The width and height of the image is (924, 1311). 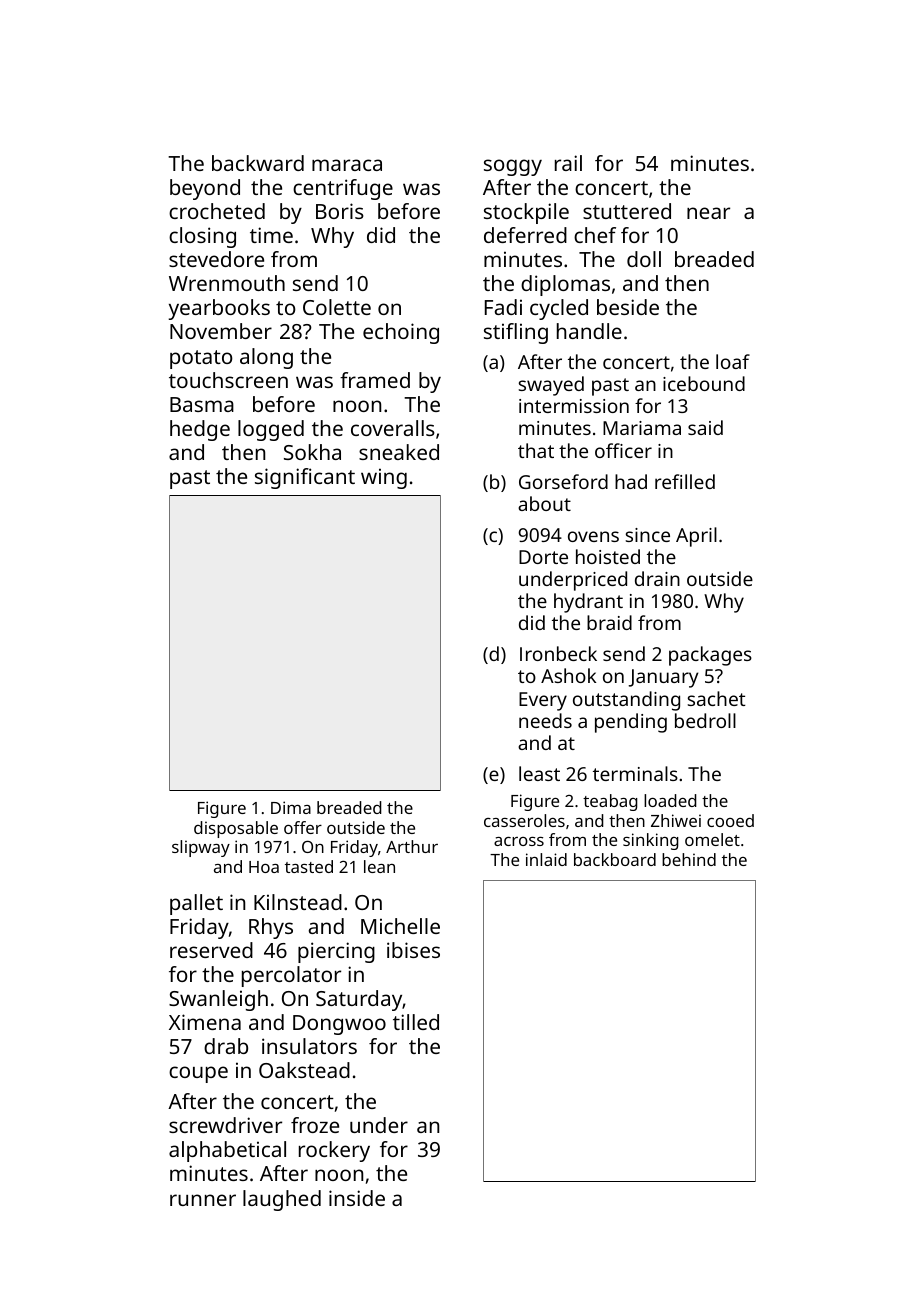 What do you see at coordinates (271, 235) in the image?
I see `time` at bounding box center [271, 235].
